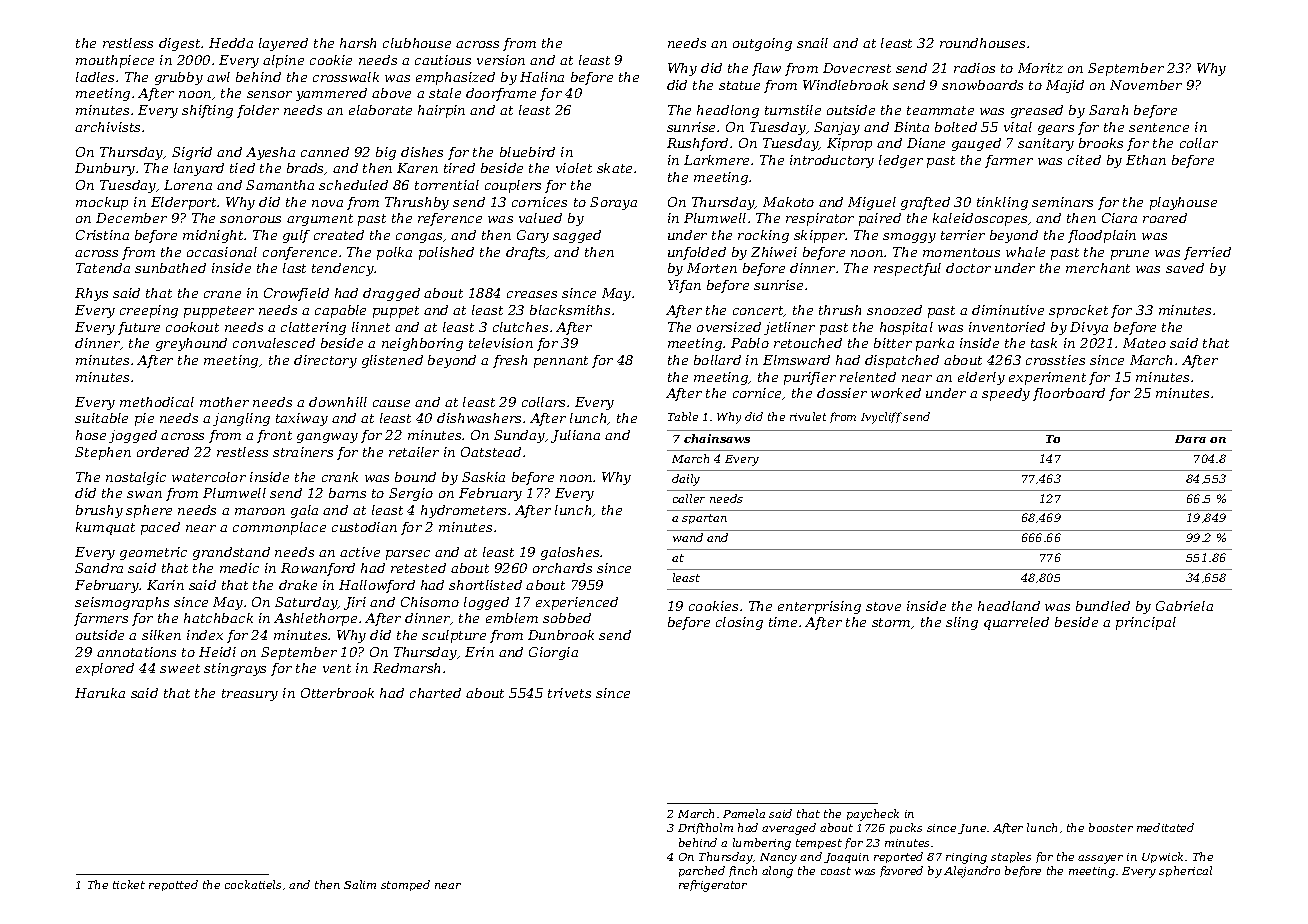 This page has width=1308, height=924. Describe the element at coordinates (1184, 606) in the page. I see `Gabriela` at that location.
